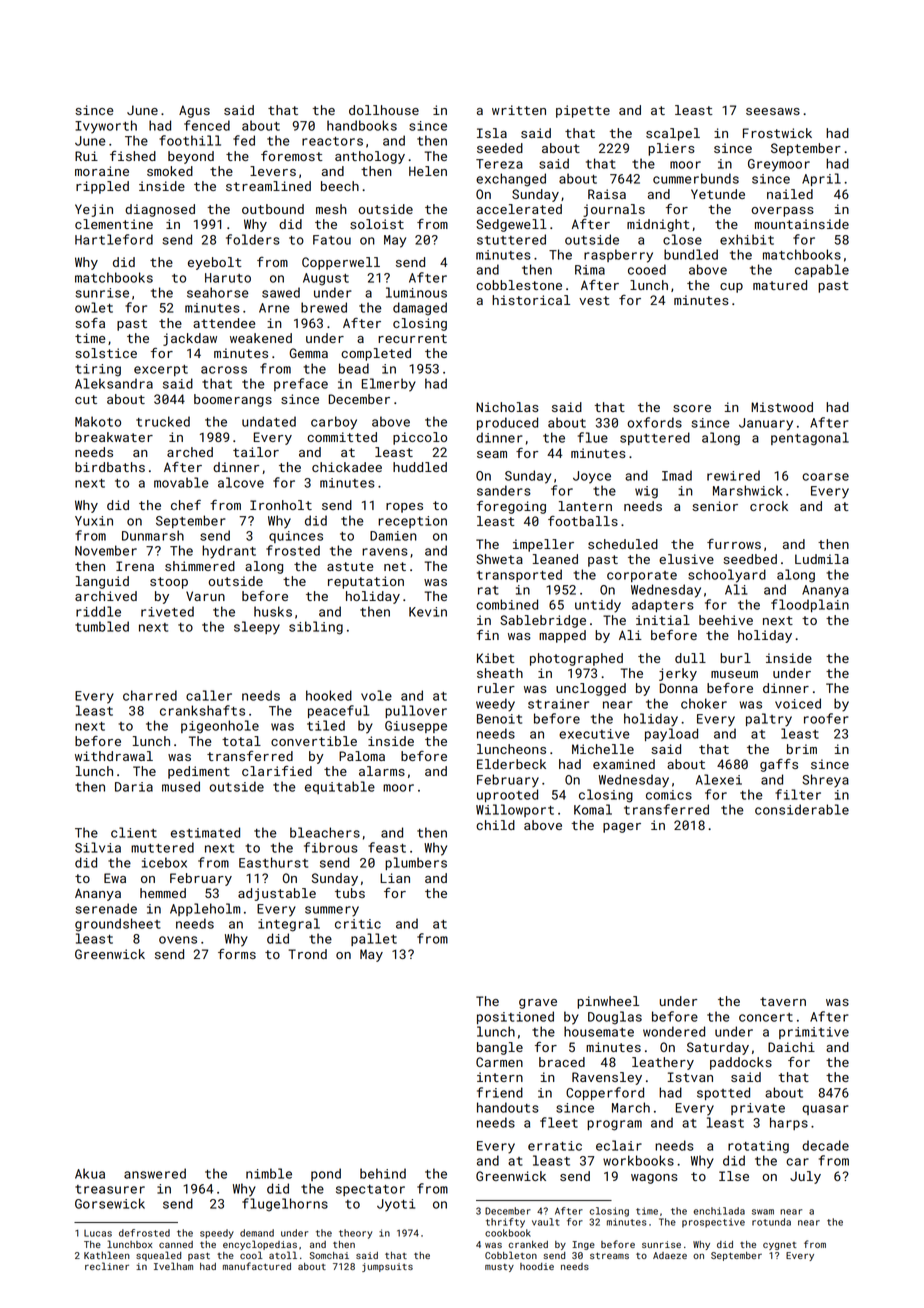 The width and height of the screenshot is (924, 1308). I want to click on Gorsewick, so click(110, 1203).
